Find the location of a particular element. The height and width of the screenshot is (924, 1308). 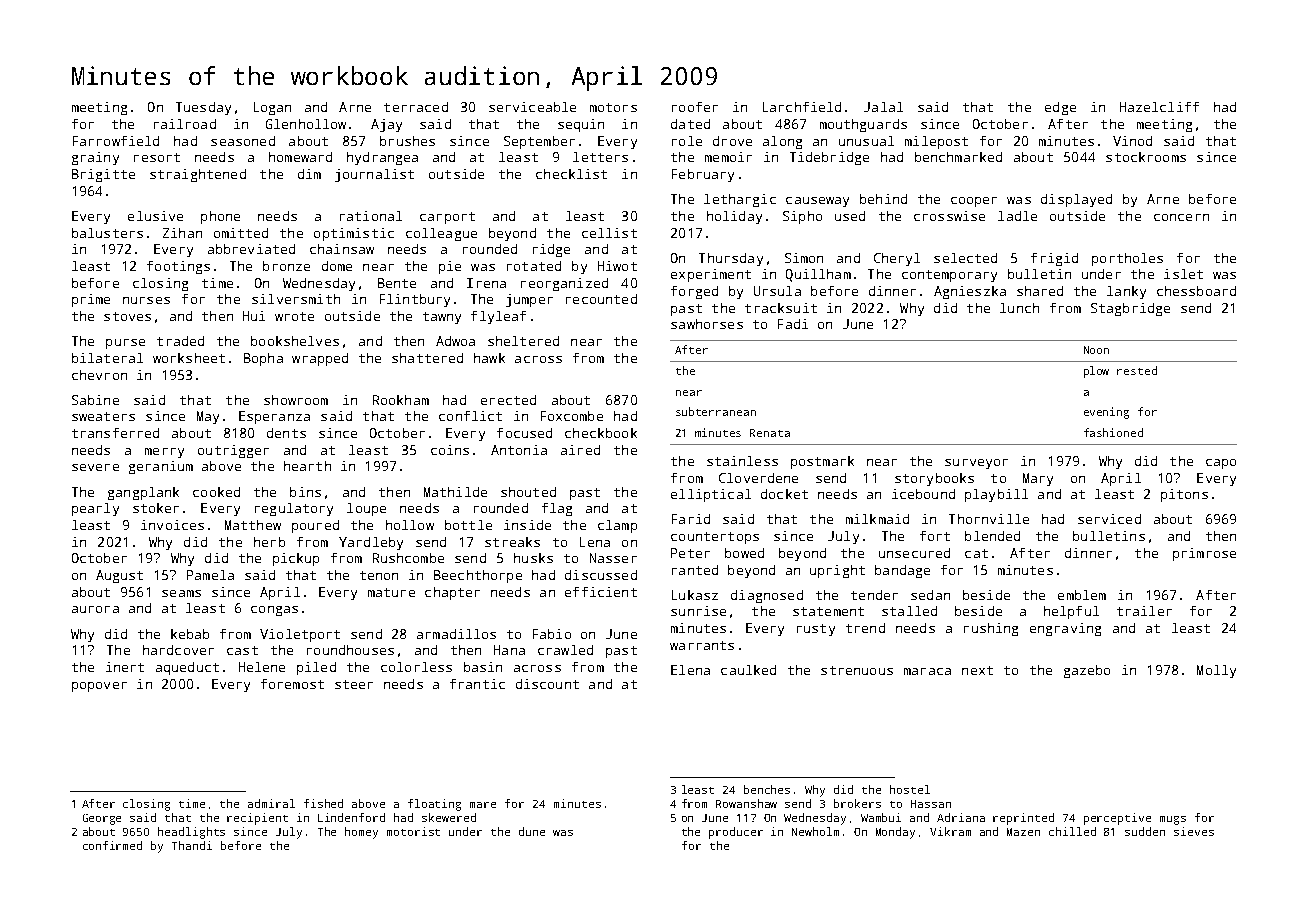

admiral is located at coordinates (271, 803).
